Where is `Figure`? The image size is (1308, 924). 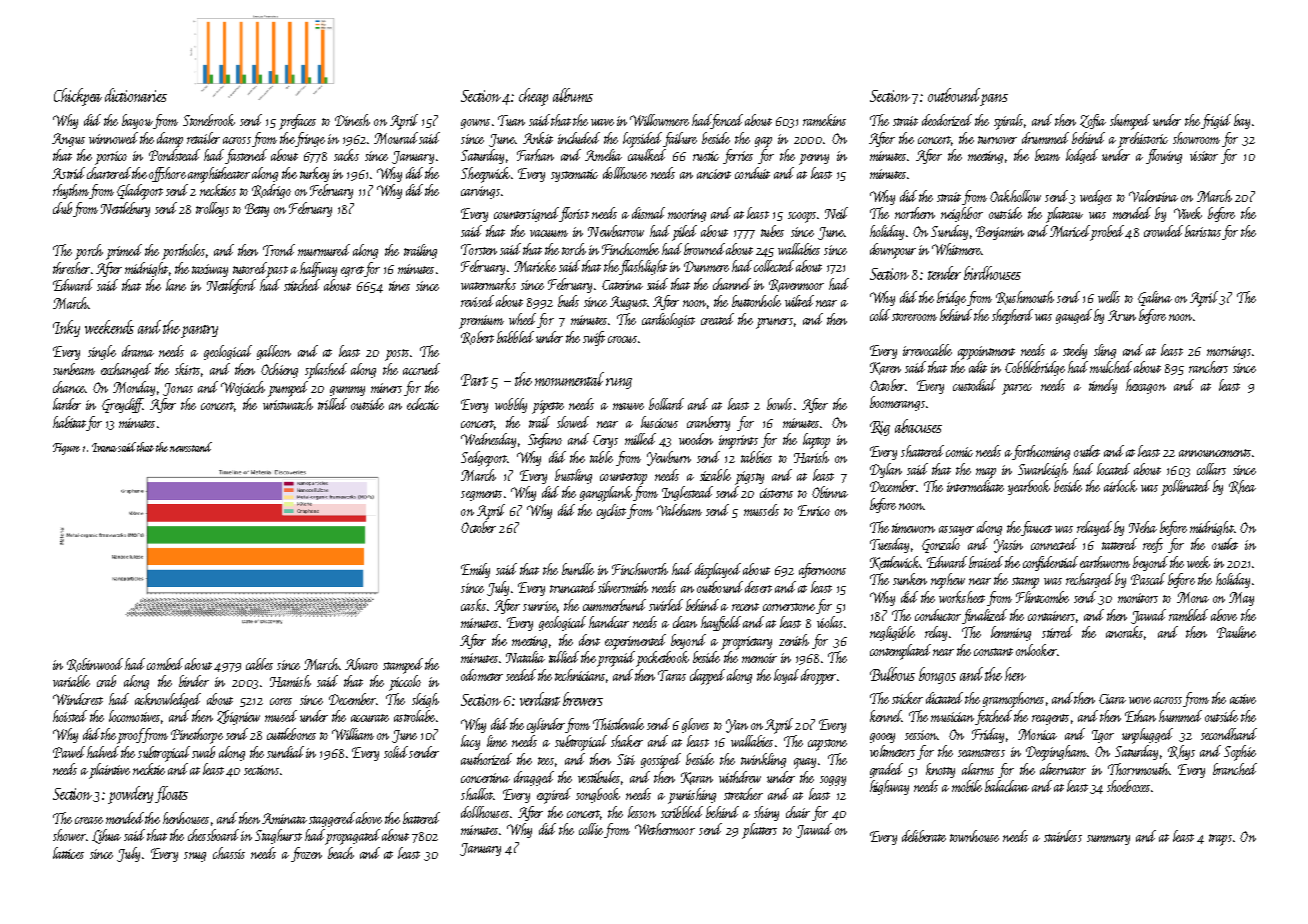
Figure is located at coordinates (66, 449).
